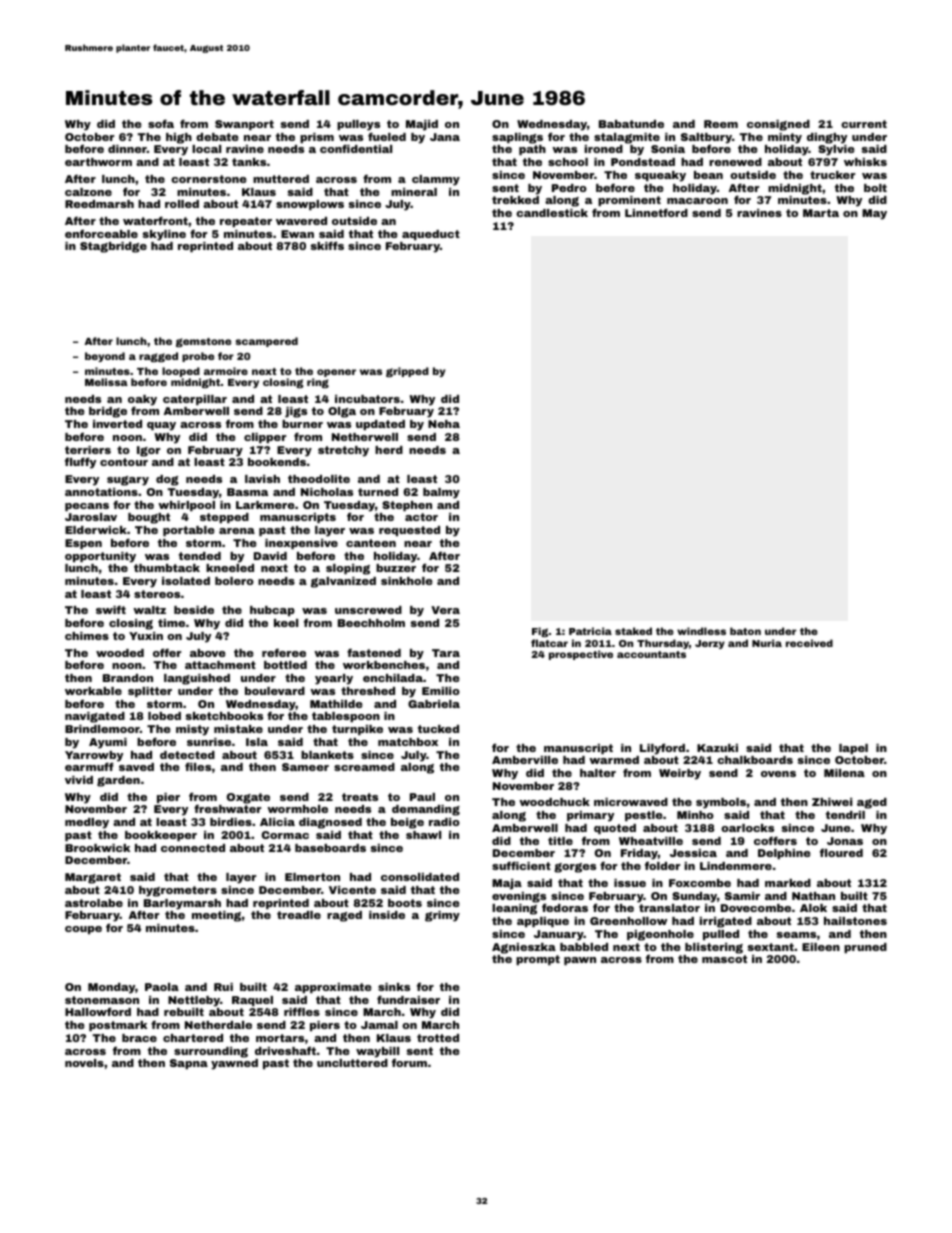 Image resolution: width=952 pixels, height=1233 pixels. I want to click on novels, so click(84, 1063).
